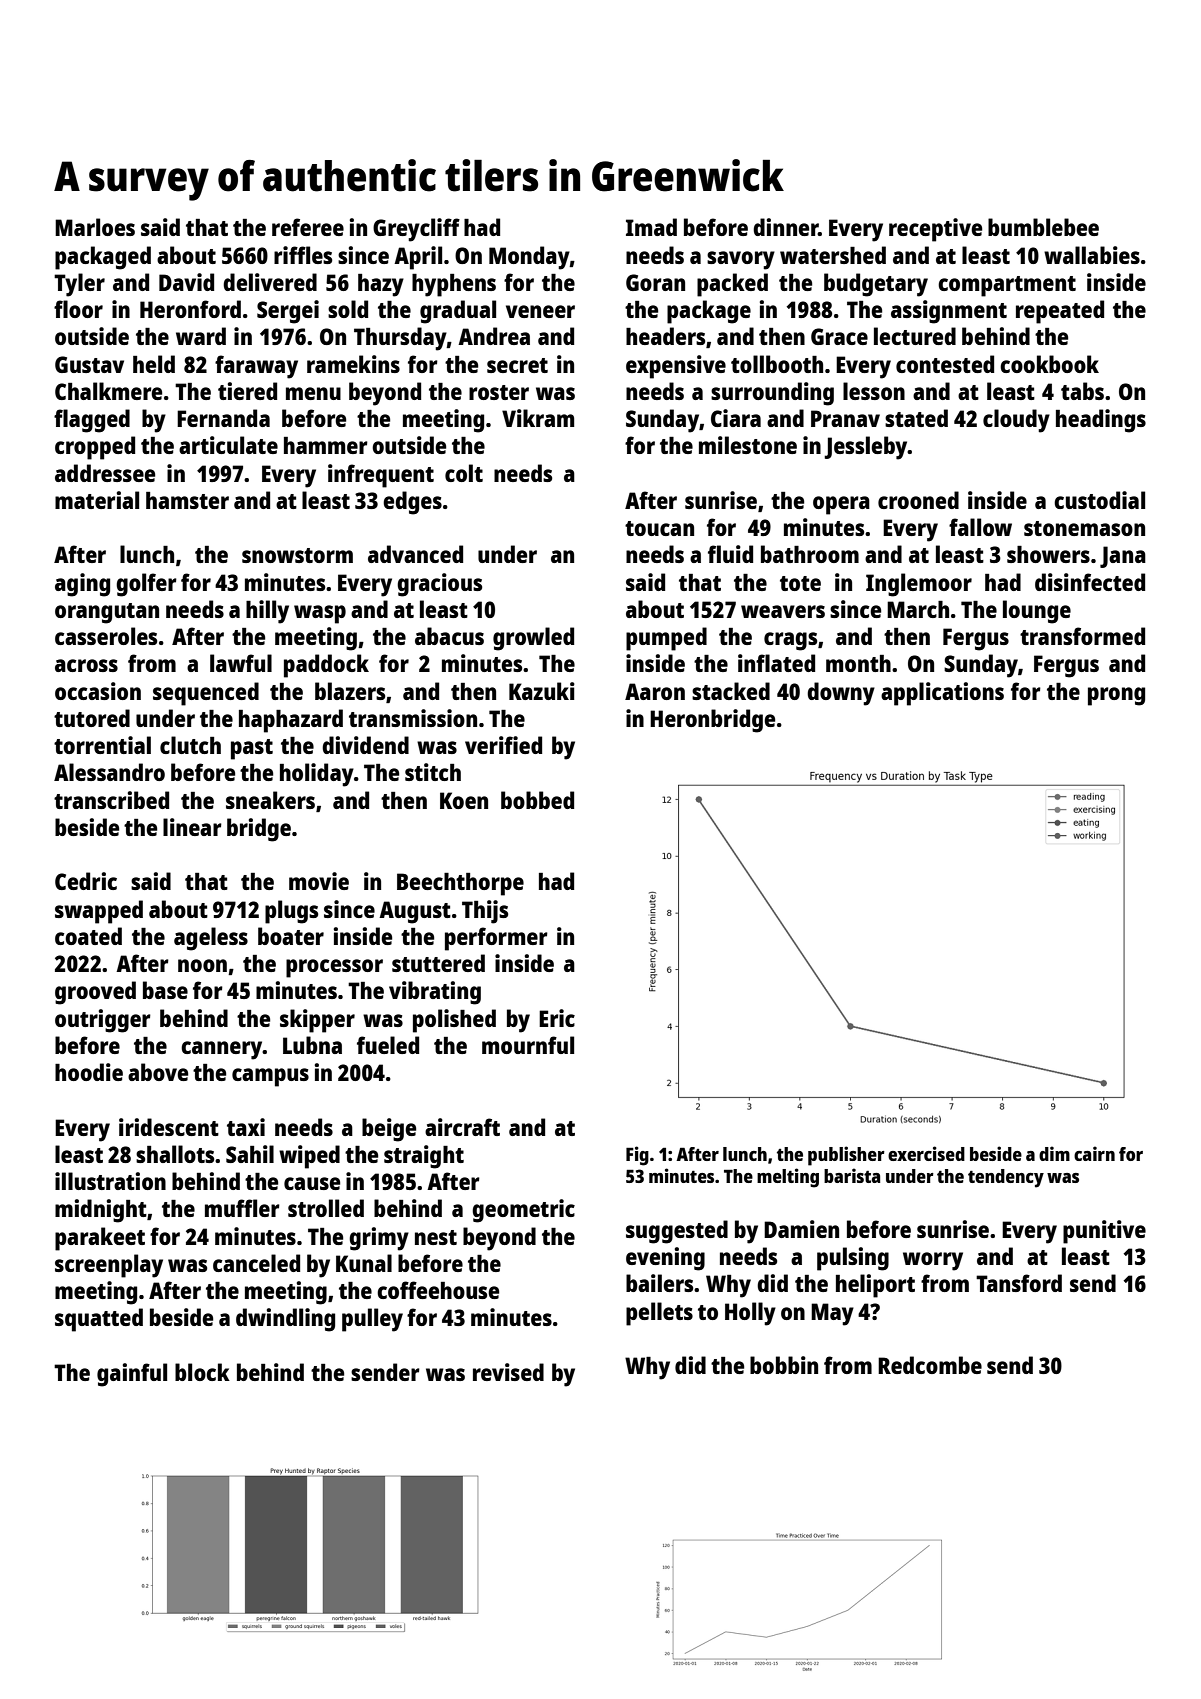  Describe the element at coordinates (1043, 227) in the page. I see `bumblebee` at that location.
